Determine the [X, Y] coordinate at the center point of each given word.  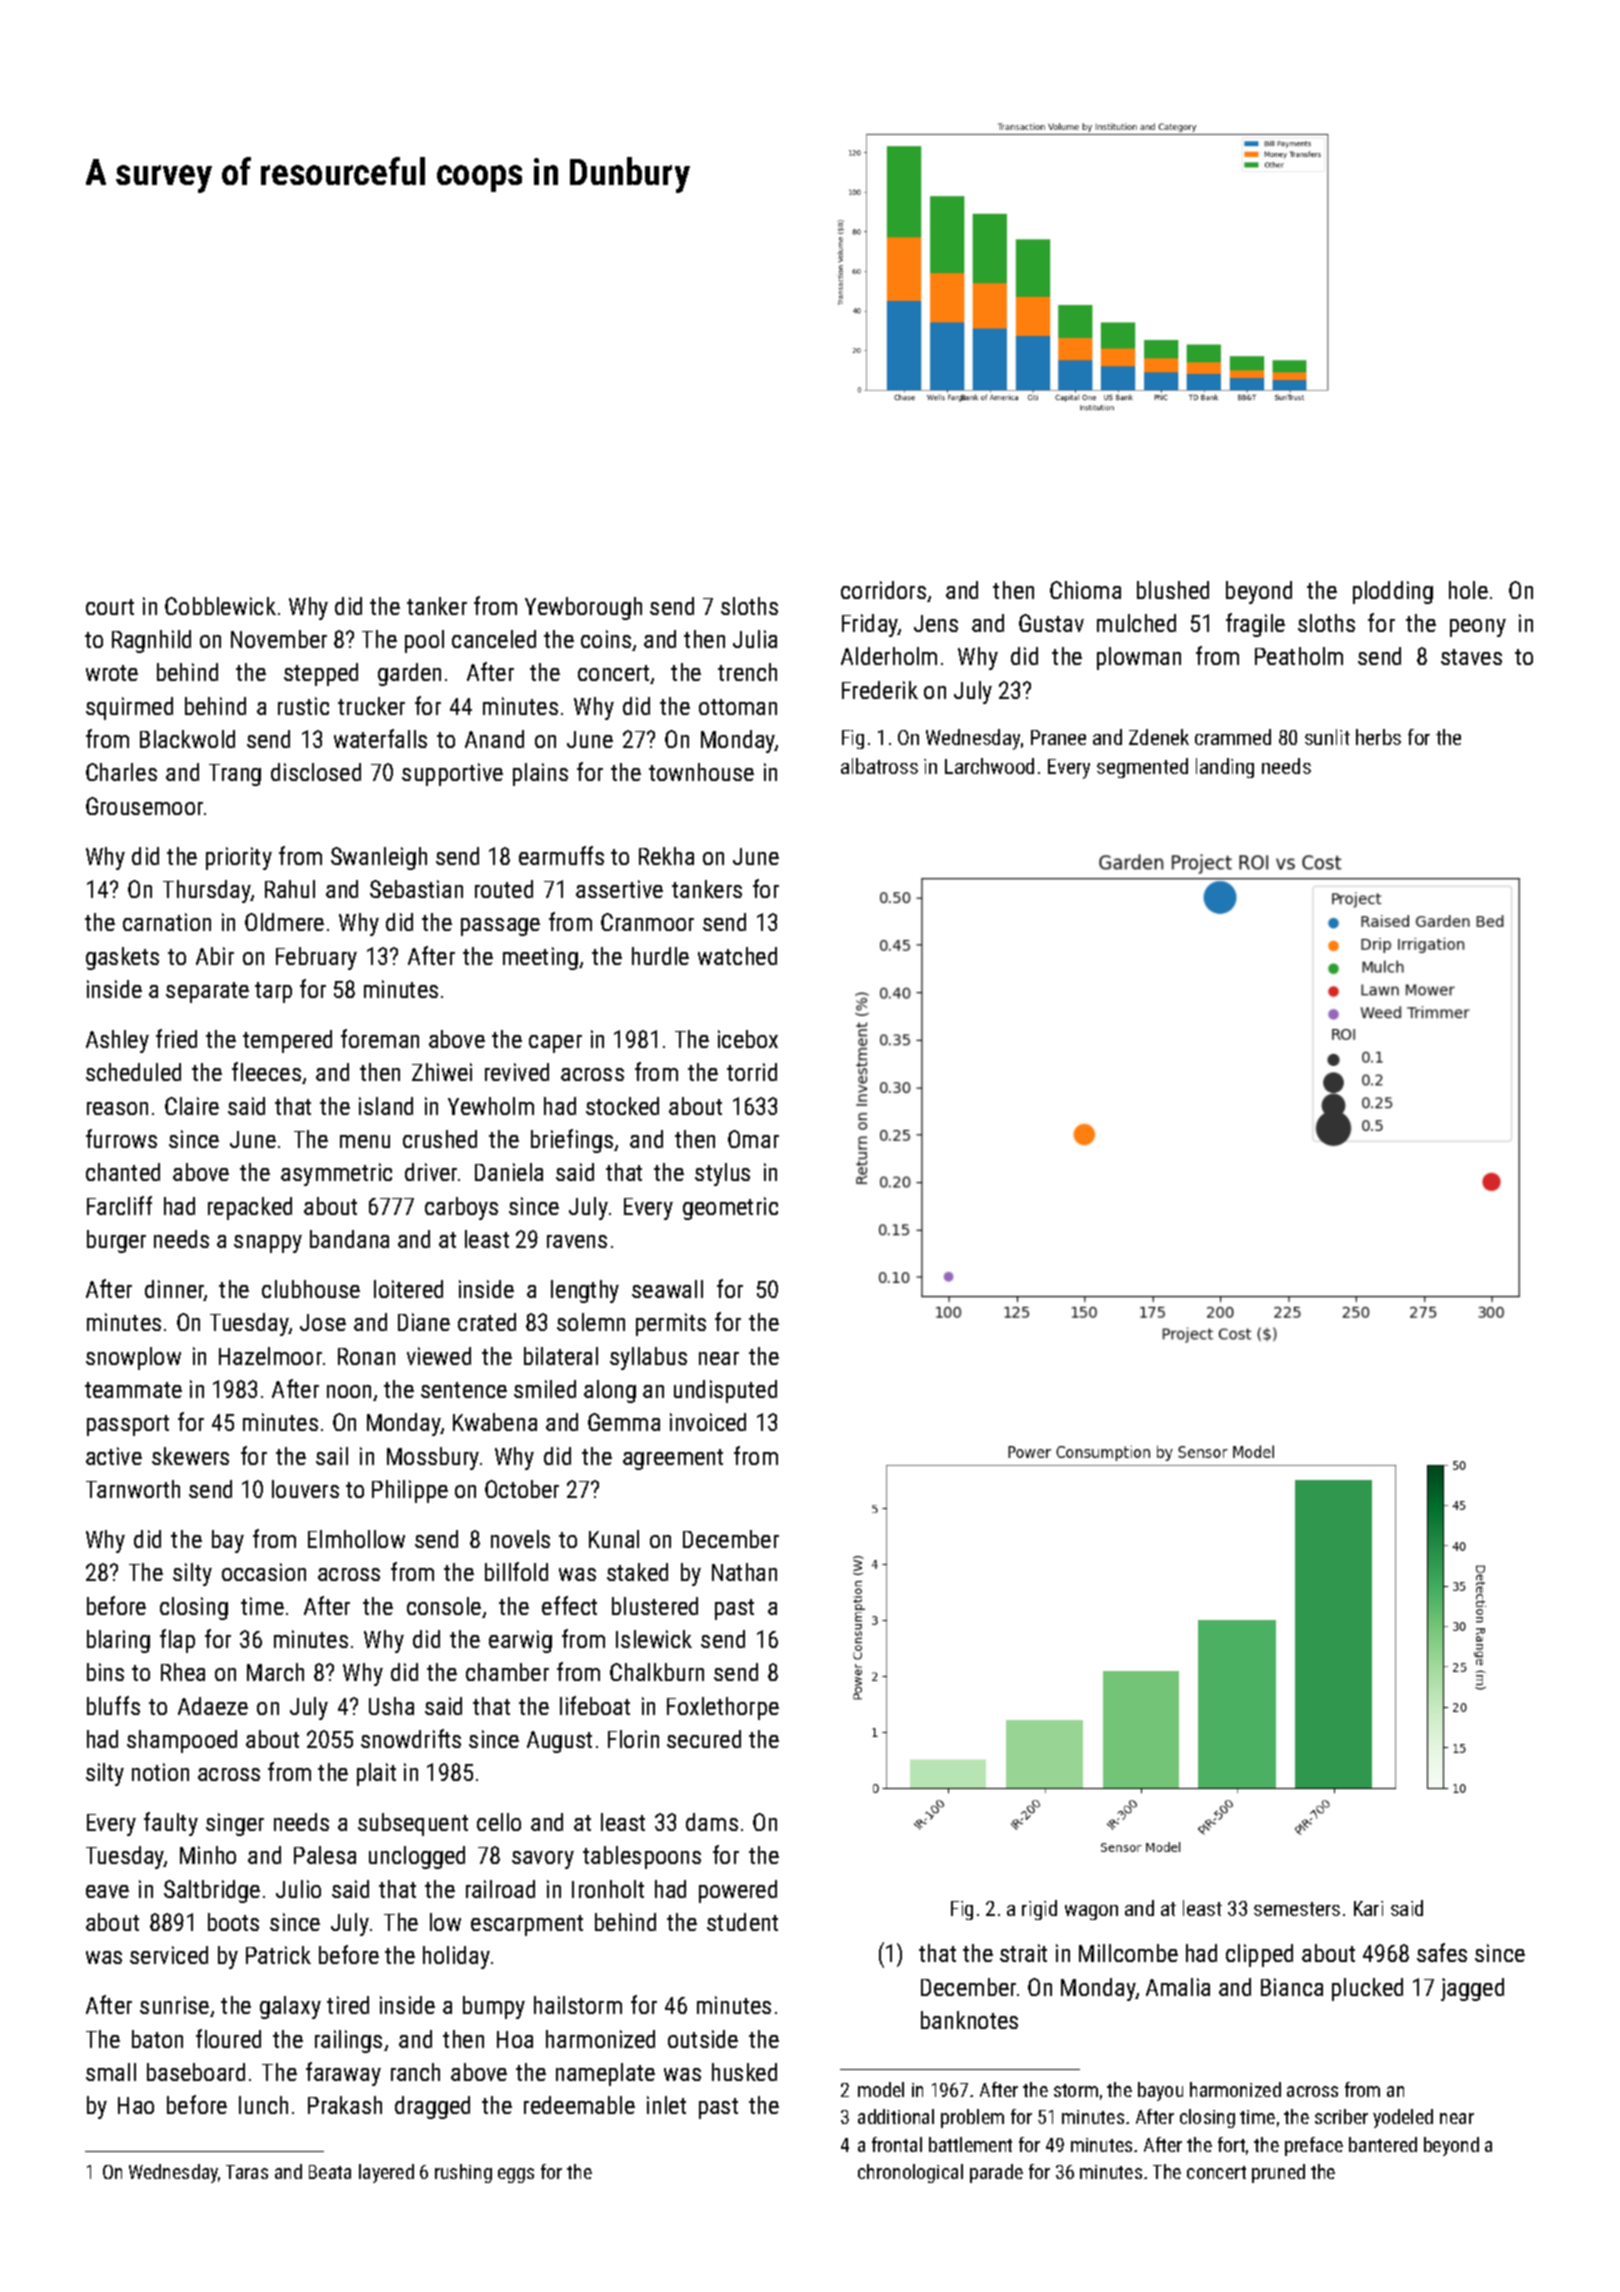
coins [606, 639]
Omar [753, 1139]
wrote [112, 673]
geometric [730, 1208]
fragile [1255, 625]
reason [117, 1108]
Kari [1368, 1908]
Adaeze [213, 1706]
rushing [463, 2173]
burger [116, 1241]
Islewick [654, 1639]
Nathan [744, 1572]
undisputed [725, 1391]
